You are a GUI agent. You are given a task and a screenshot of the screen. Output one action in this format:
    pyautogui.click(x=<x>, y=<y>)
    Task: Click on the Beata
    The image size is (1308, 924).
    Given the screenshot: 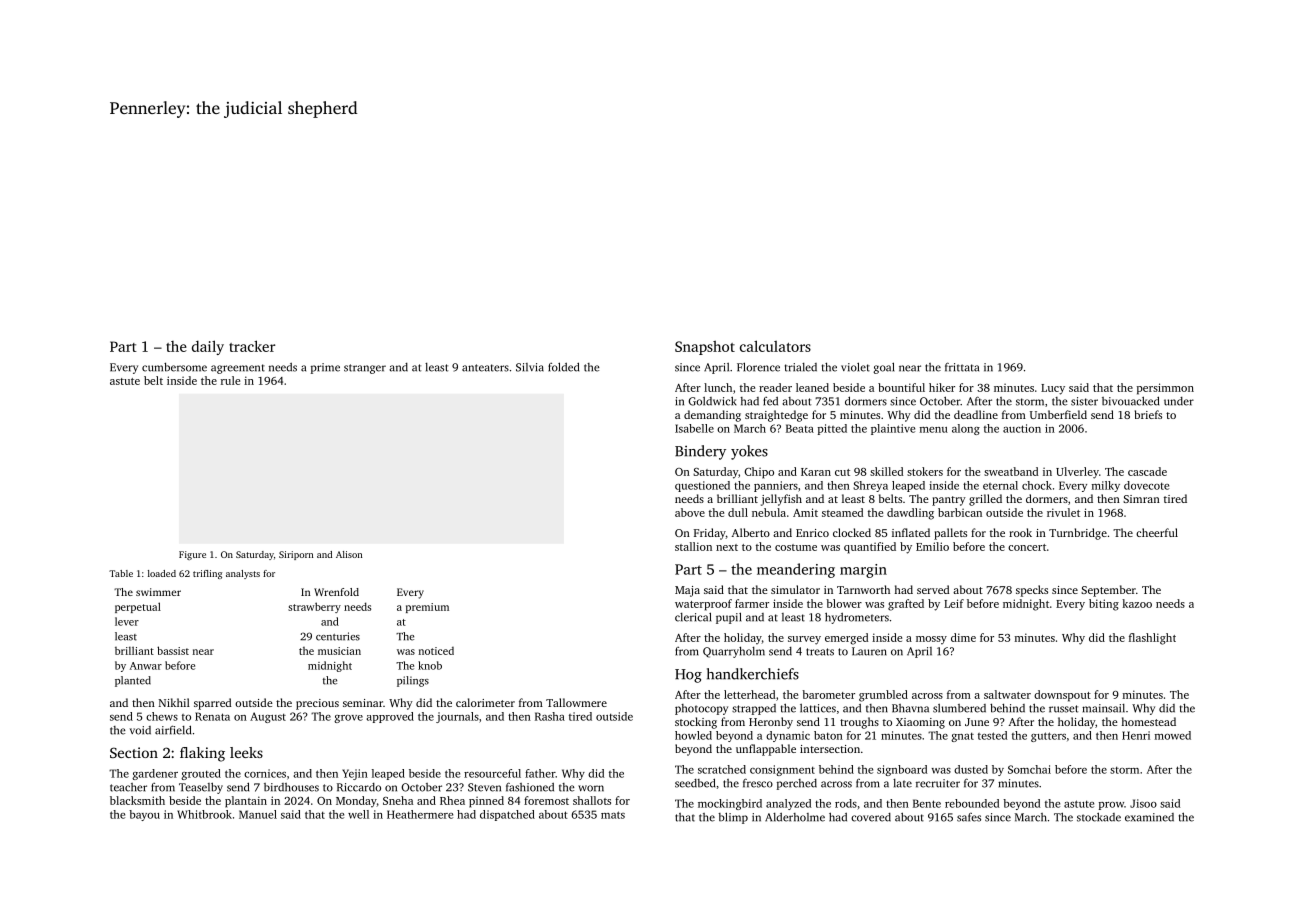 What is the action you would take?
    pyautogui.click(x=800, y=428)
